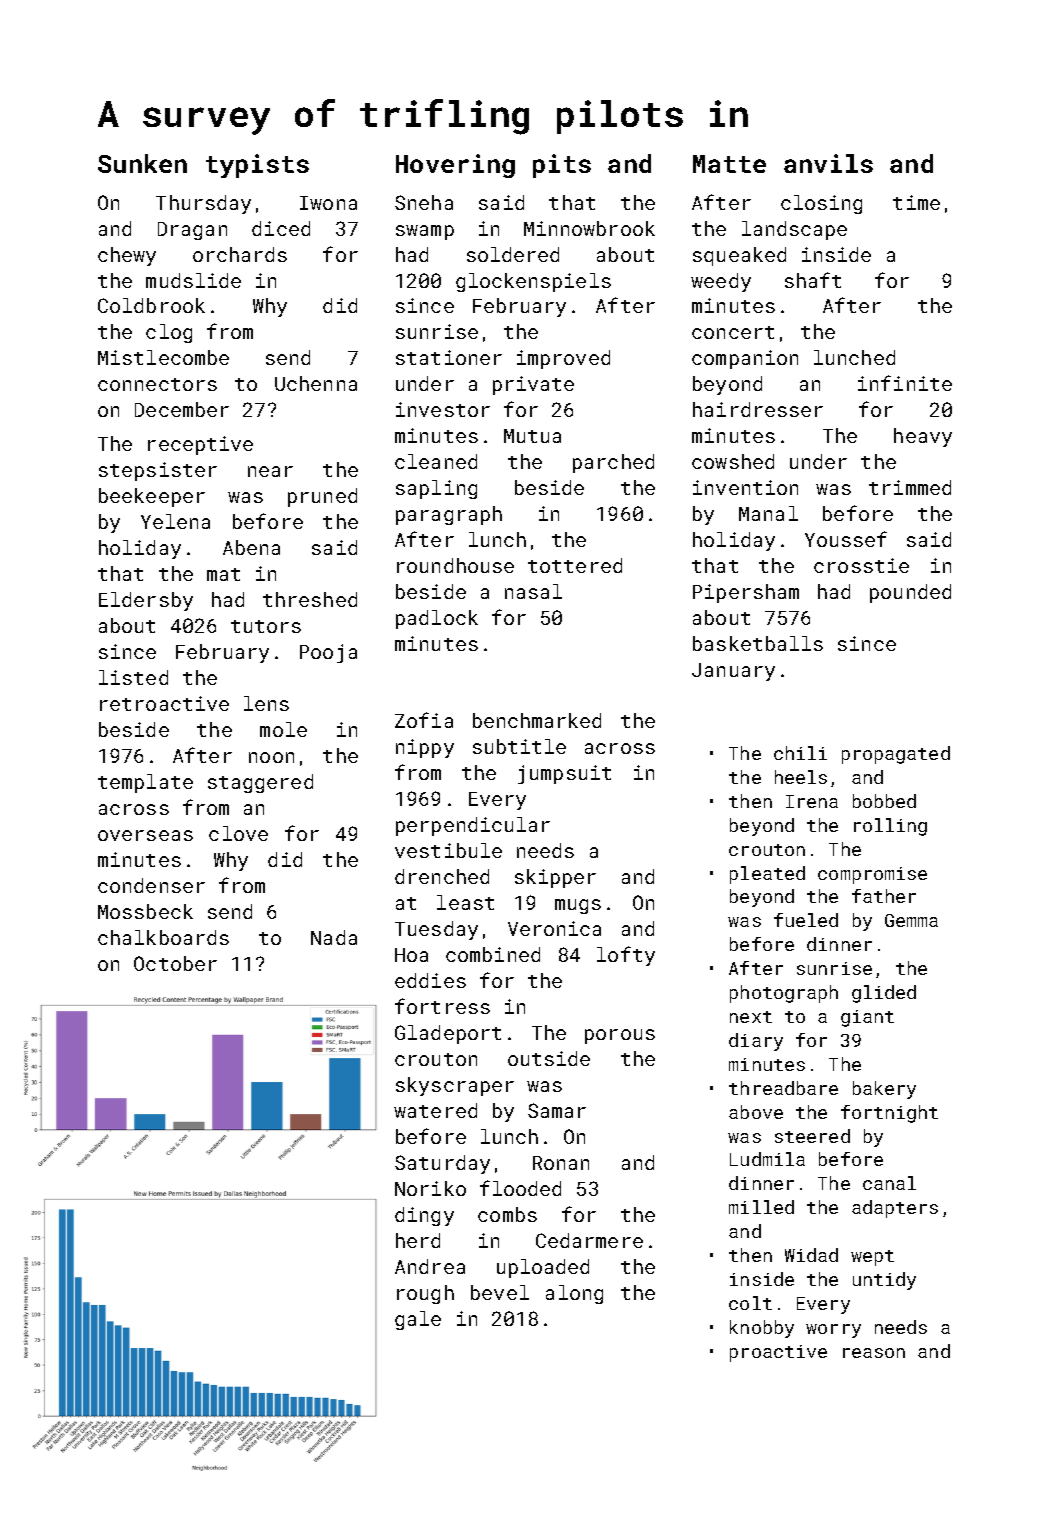 The image size is (1051, 1523). Describe the element at coordinates (557, 1110) in the document. I see `Samar` at that location.
